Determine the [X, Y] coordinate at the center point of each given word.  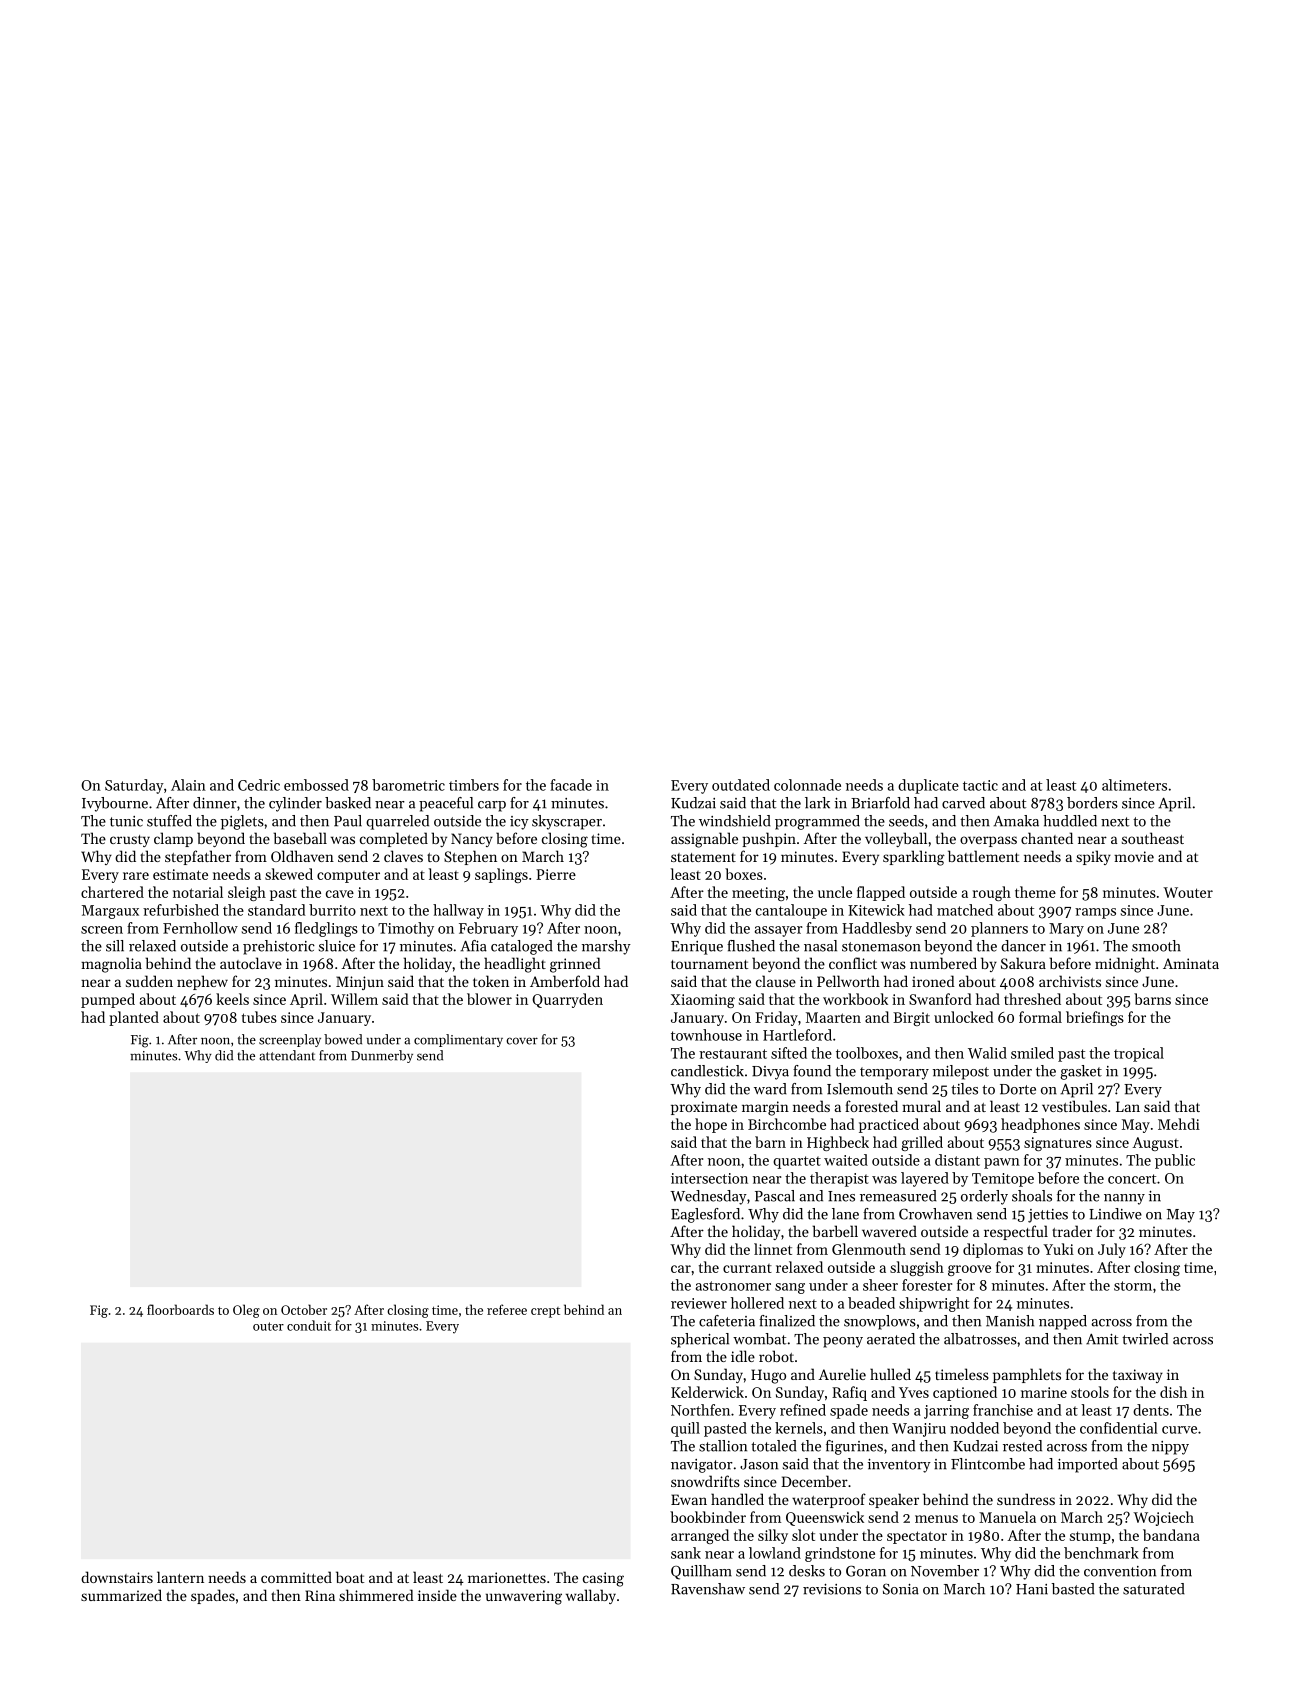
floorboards [180, 1309]
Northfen [700, 1410]
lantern [180, 1577]
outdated [741, 785]
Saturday [134, 786]
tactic [980, 785]
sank [686, 1553]
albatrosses [980, 1339]
